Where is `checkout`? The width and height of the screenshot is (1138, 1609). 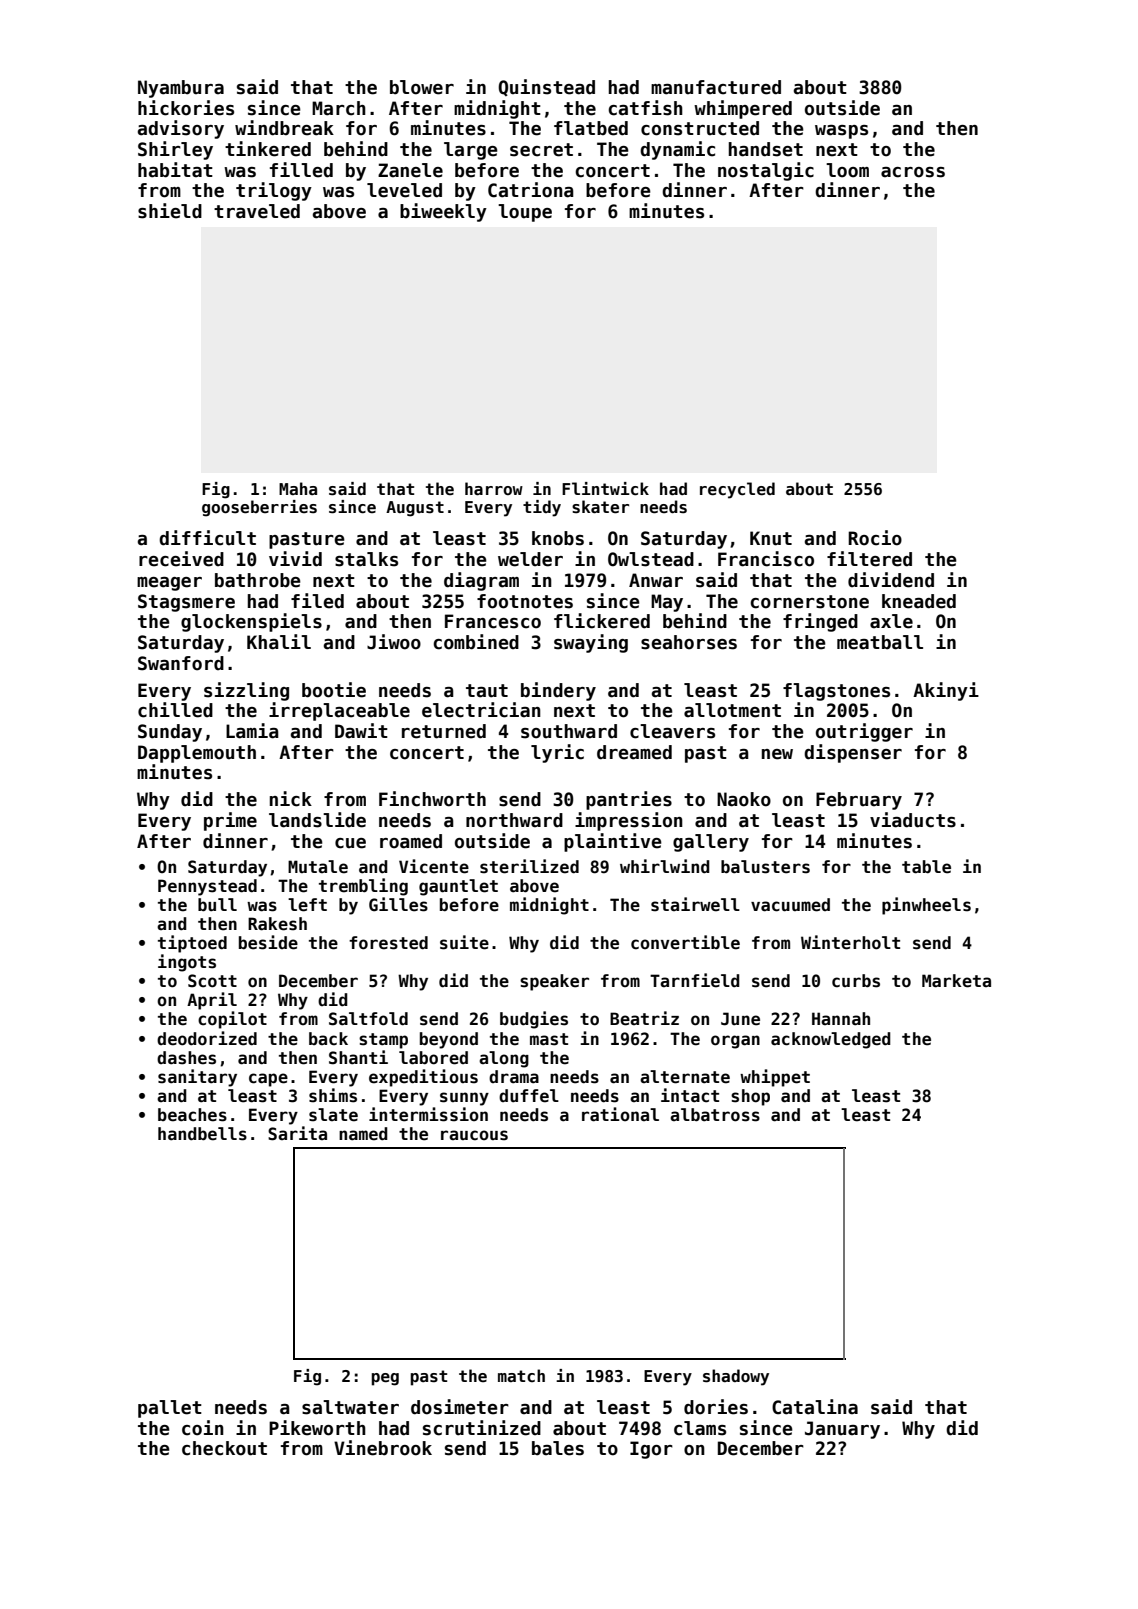
checkout is located at coordinates (224, 1448).
